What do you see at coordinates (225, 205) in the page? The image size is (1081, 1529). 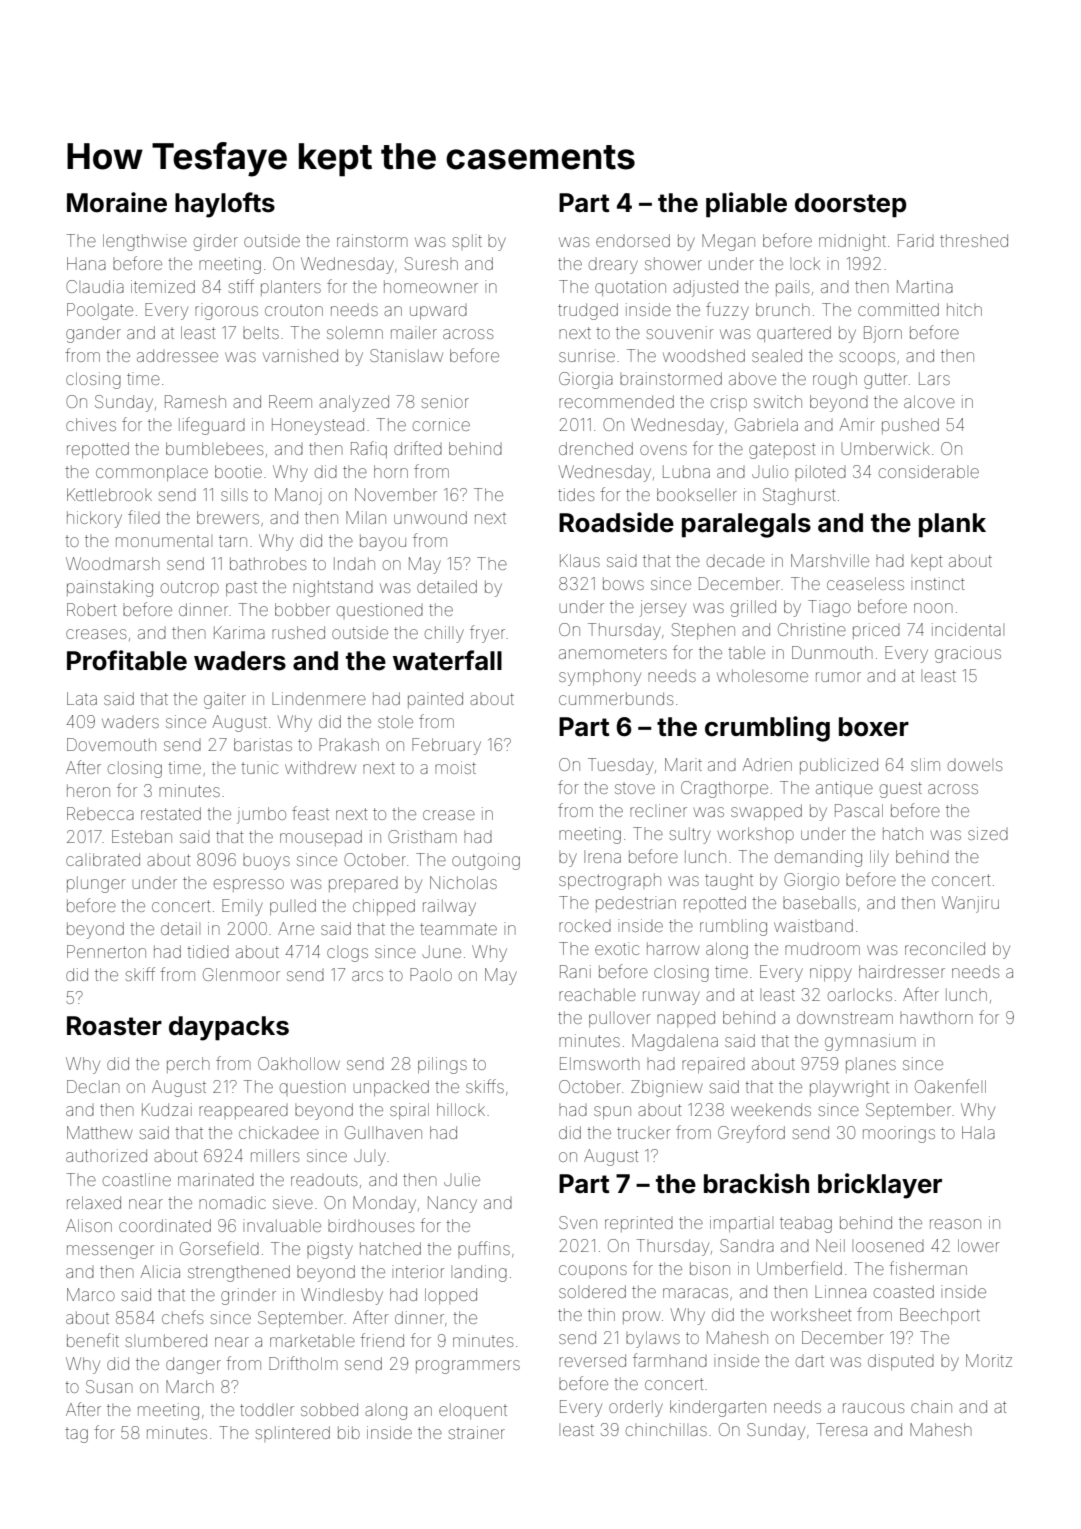 I see `haylofts` at bounding box center [225, 205].
